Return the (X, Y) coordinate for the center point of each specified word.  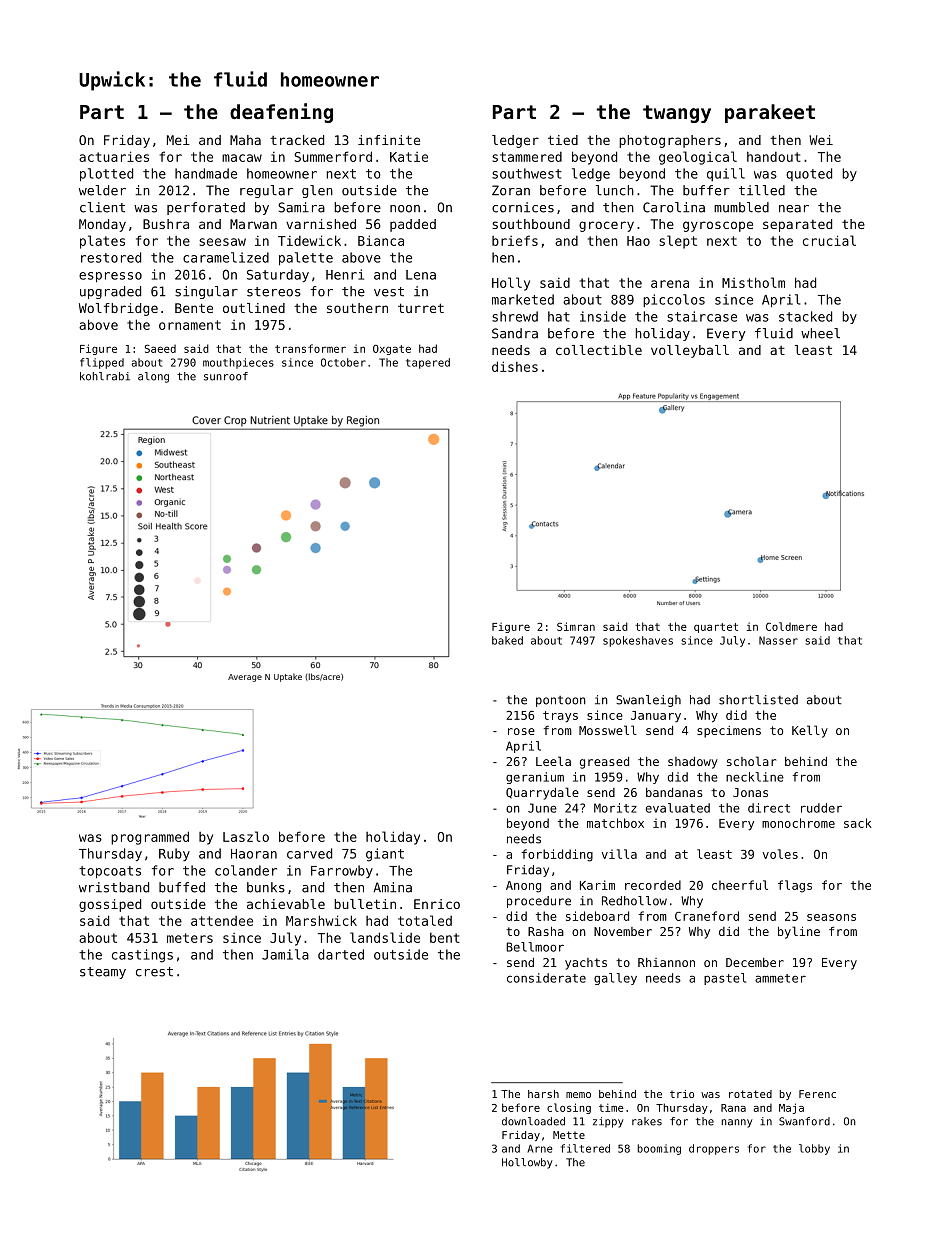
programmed (150, 838)
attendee (222, 921)
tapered (428, 363)
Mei (178, 140)
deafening (281, 113)
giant (385, 855)
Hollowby (527, 1163)
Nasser (778, 640)
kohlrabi (105, 376)
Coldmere (791, 626)
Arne (539, 1148)
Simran (576, 626)
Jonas (750, 792)
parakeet (770, 113)
